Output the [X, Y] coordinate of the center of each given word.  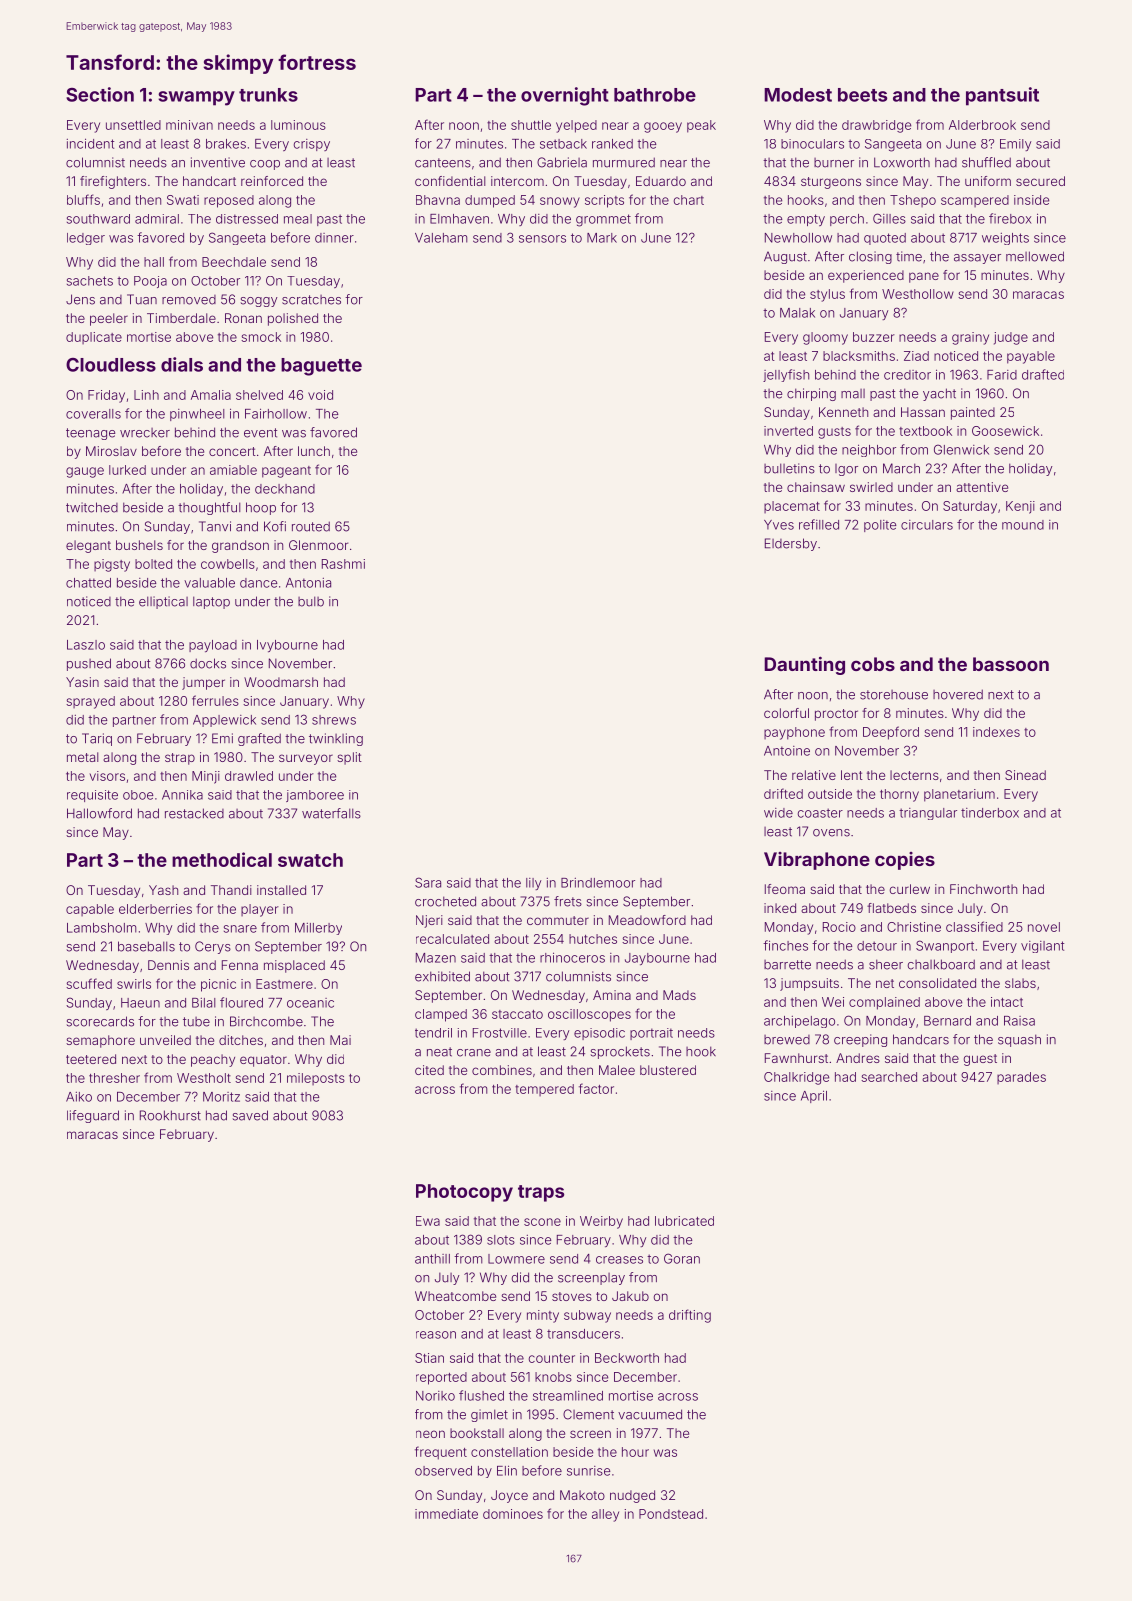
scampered [975, 201]
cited [429, 1070]
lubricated [684, 1221]
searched [889, 1077]
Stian [429, 1358]
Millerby [318, 929]
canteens [443, 163]
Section [100, 94]
